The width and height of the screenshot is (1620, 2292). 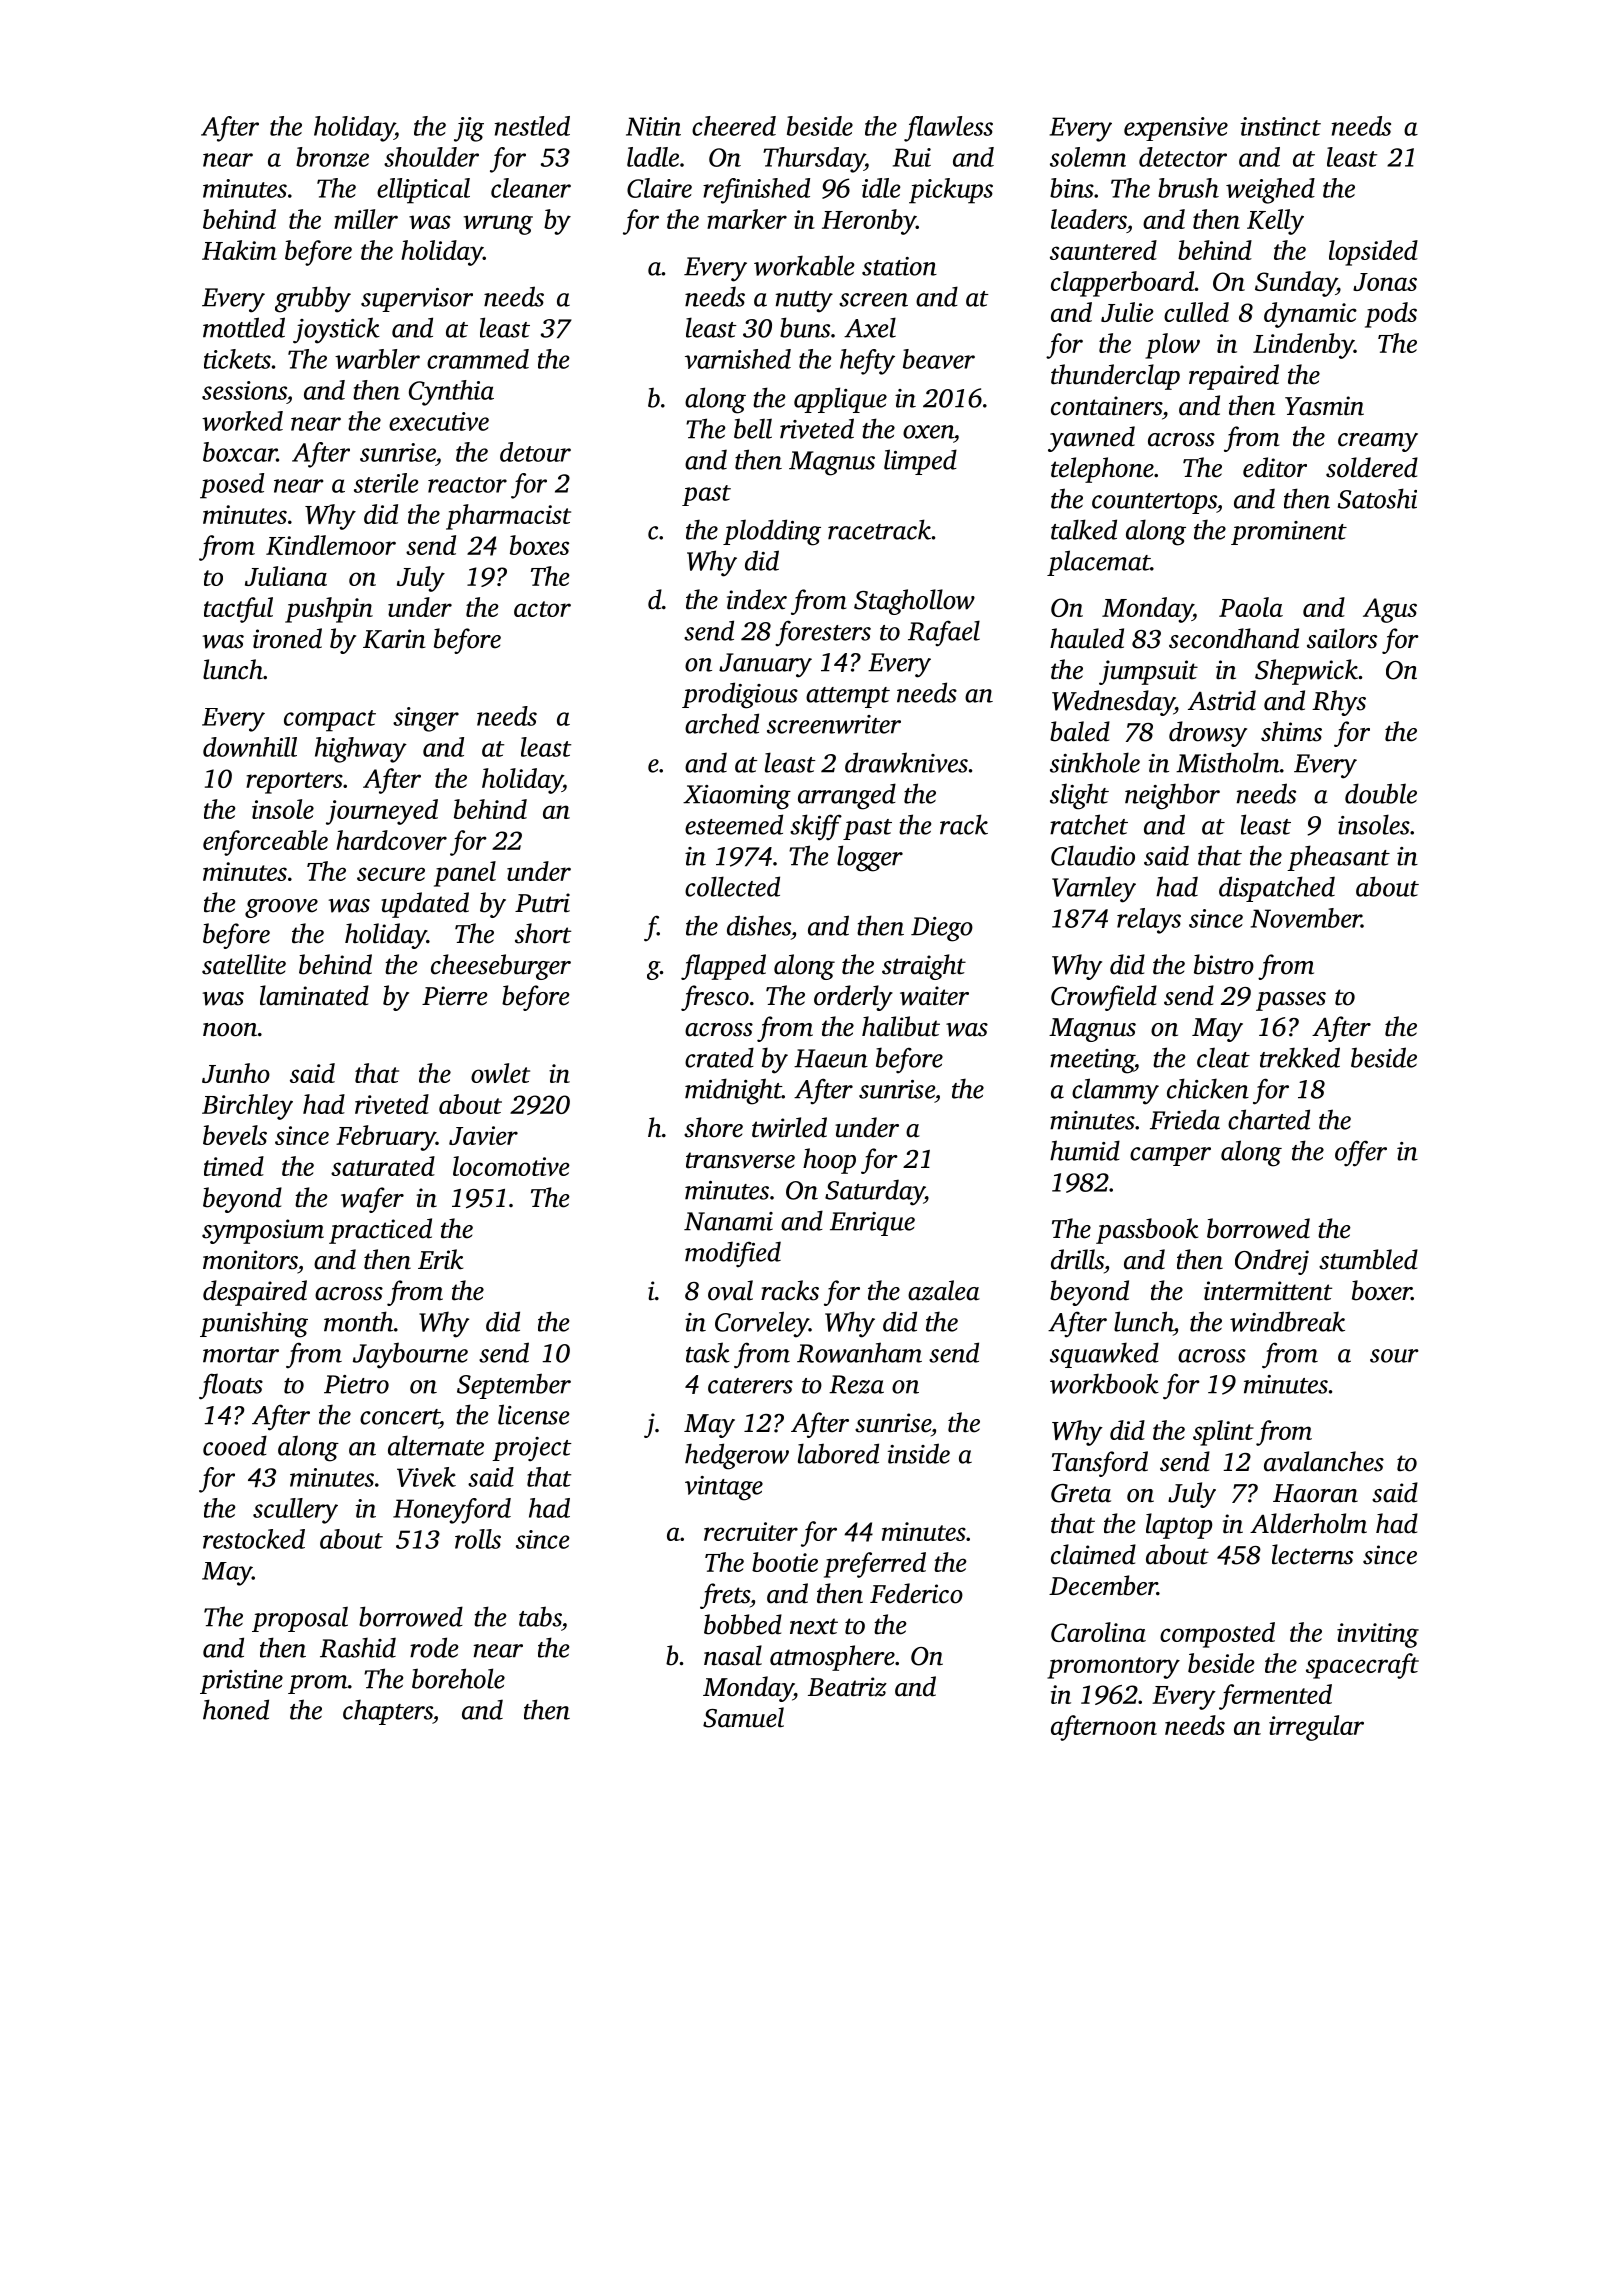 What do you see at coordinates (236, 1073) in the screenshot?
I see `Junho` at bounding box center [236, 1073].
